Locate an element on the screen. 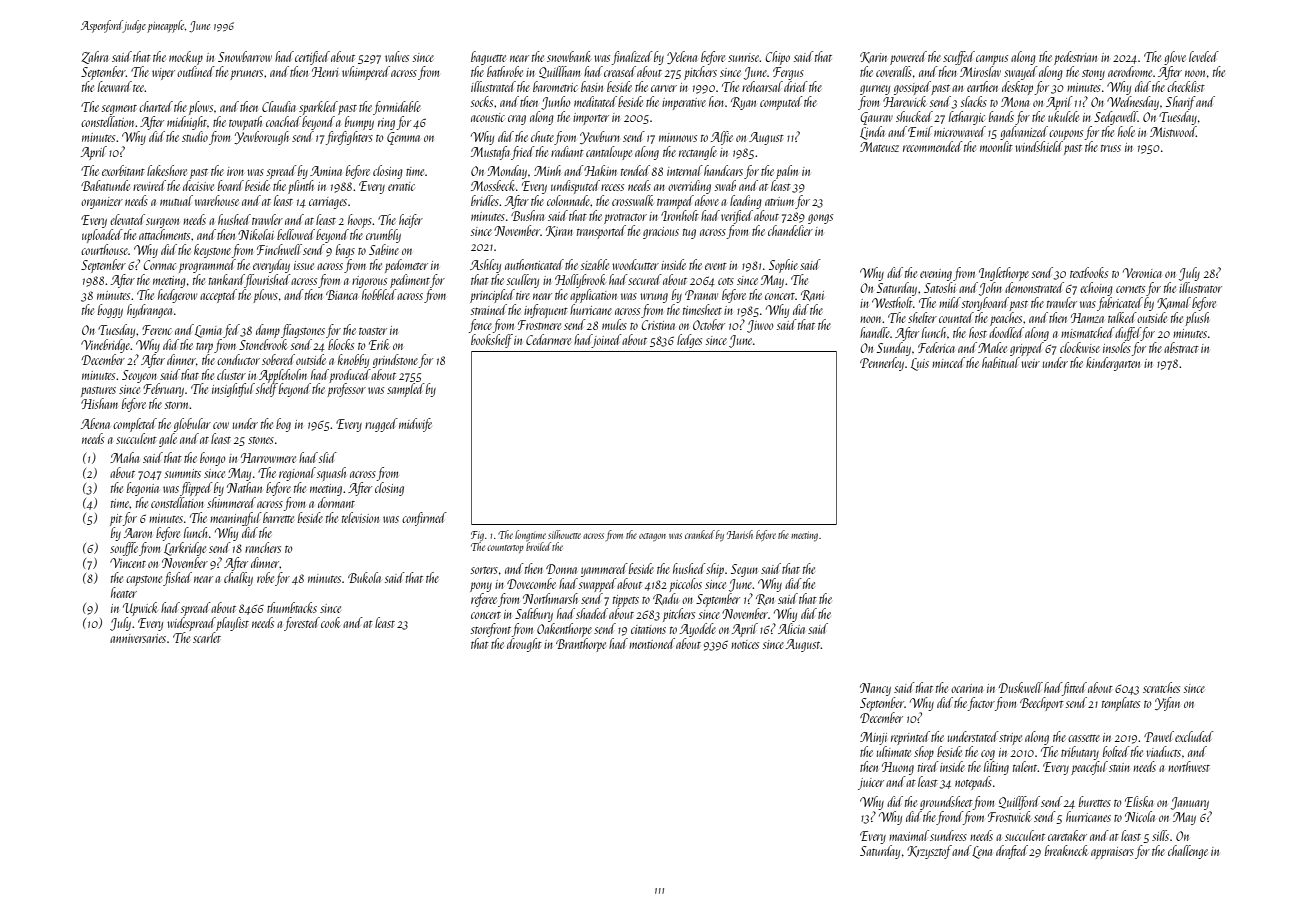 The height and width of the screenshot is (924, 1308). pruners is located at coordinates (246, 75).
